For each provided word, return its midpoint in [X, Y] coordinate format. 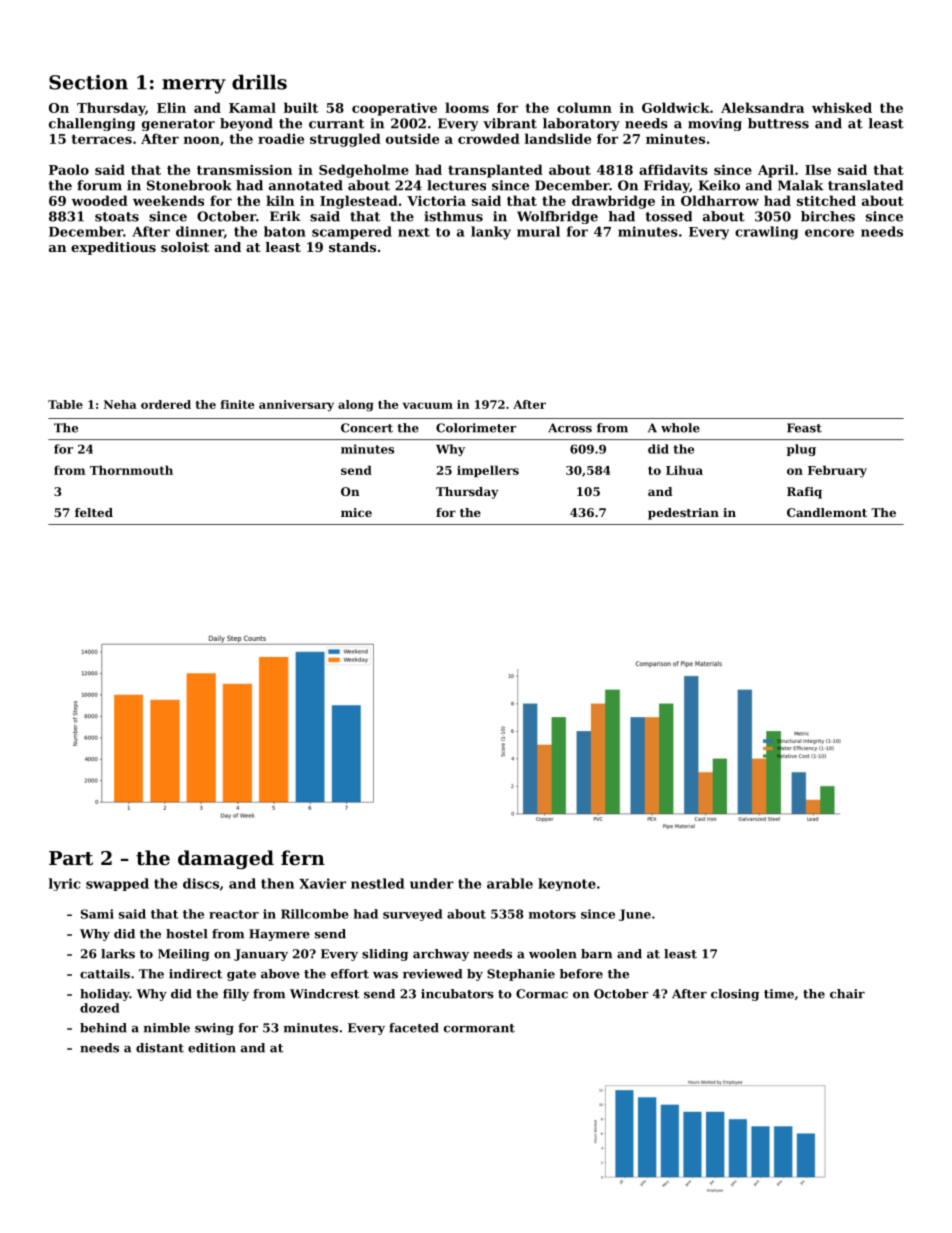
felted [94, 512]
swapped [117, 884]
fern [303, 857]
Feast [804, 428]
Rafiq [804, 493]
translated [865, 185]
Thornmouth [131, 470]
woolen [553, 954]
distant [160, 1048]
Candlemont [827, 512]
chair [847, 994]
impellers [488, 471]
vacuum [428, 405]
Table [65, 404]
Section [88, 82]
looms [467, 107]
